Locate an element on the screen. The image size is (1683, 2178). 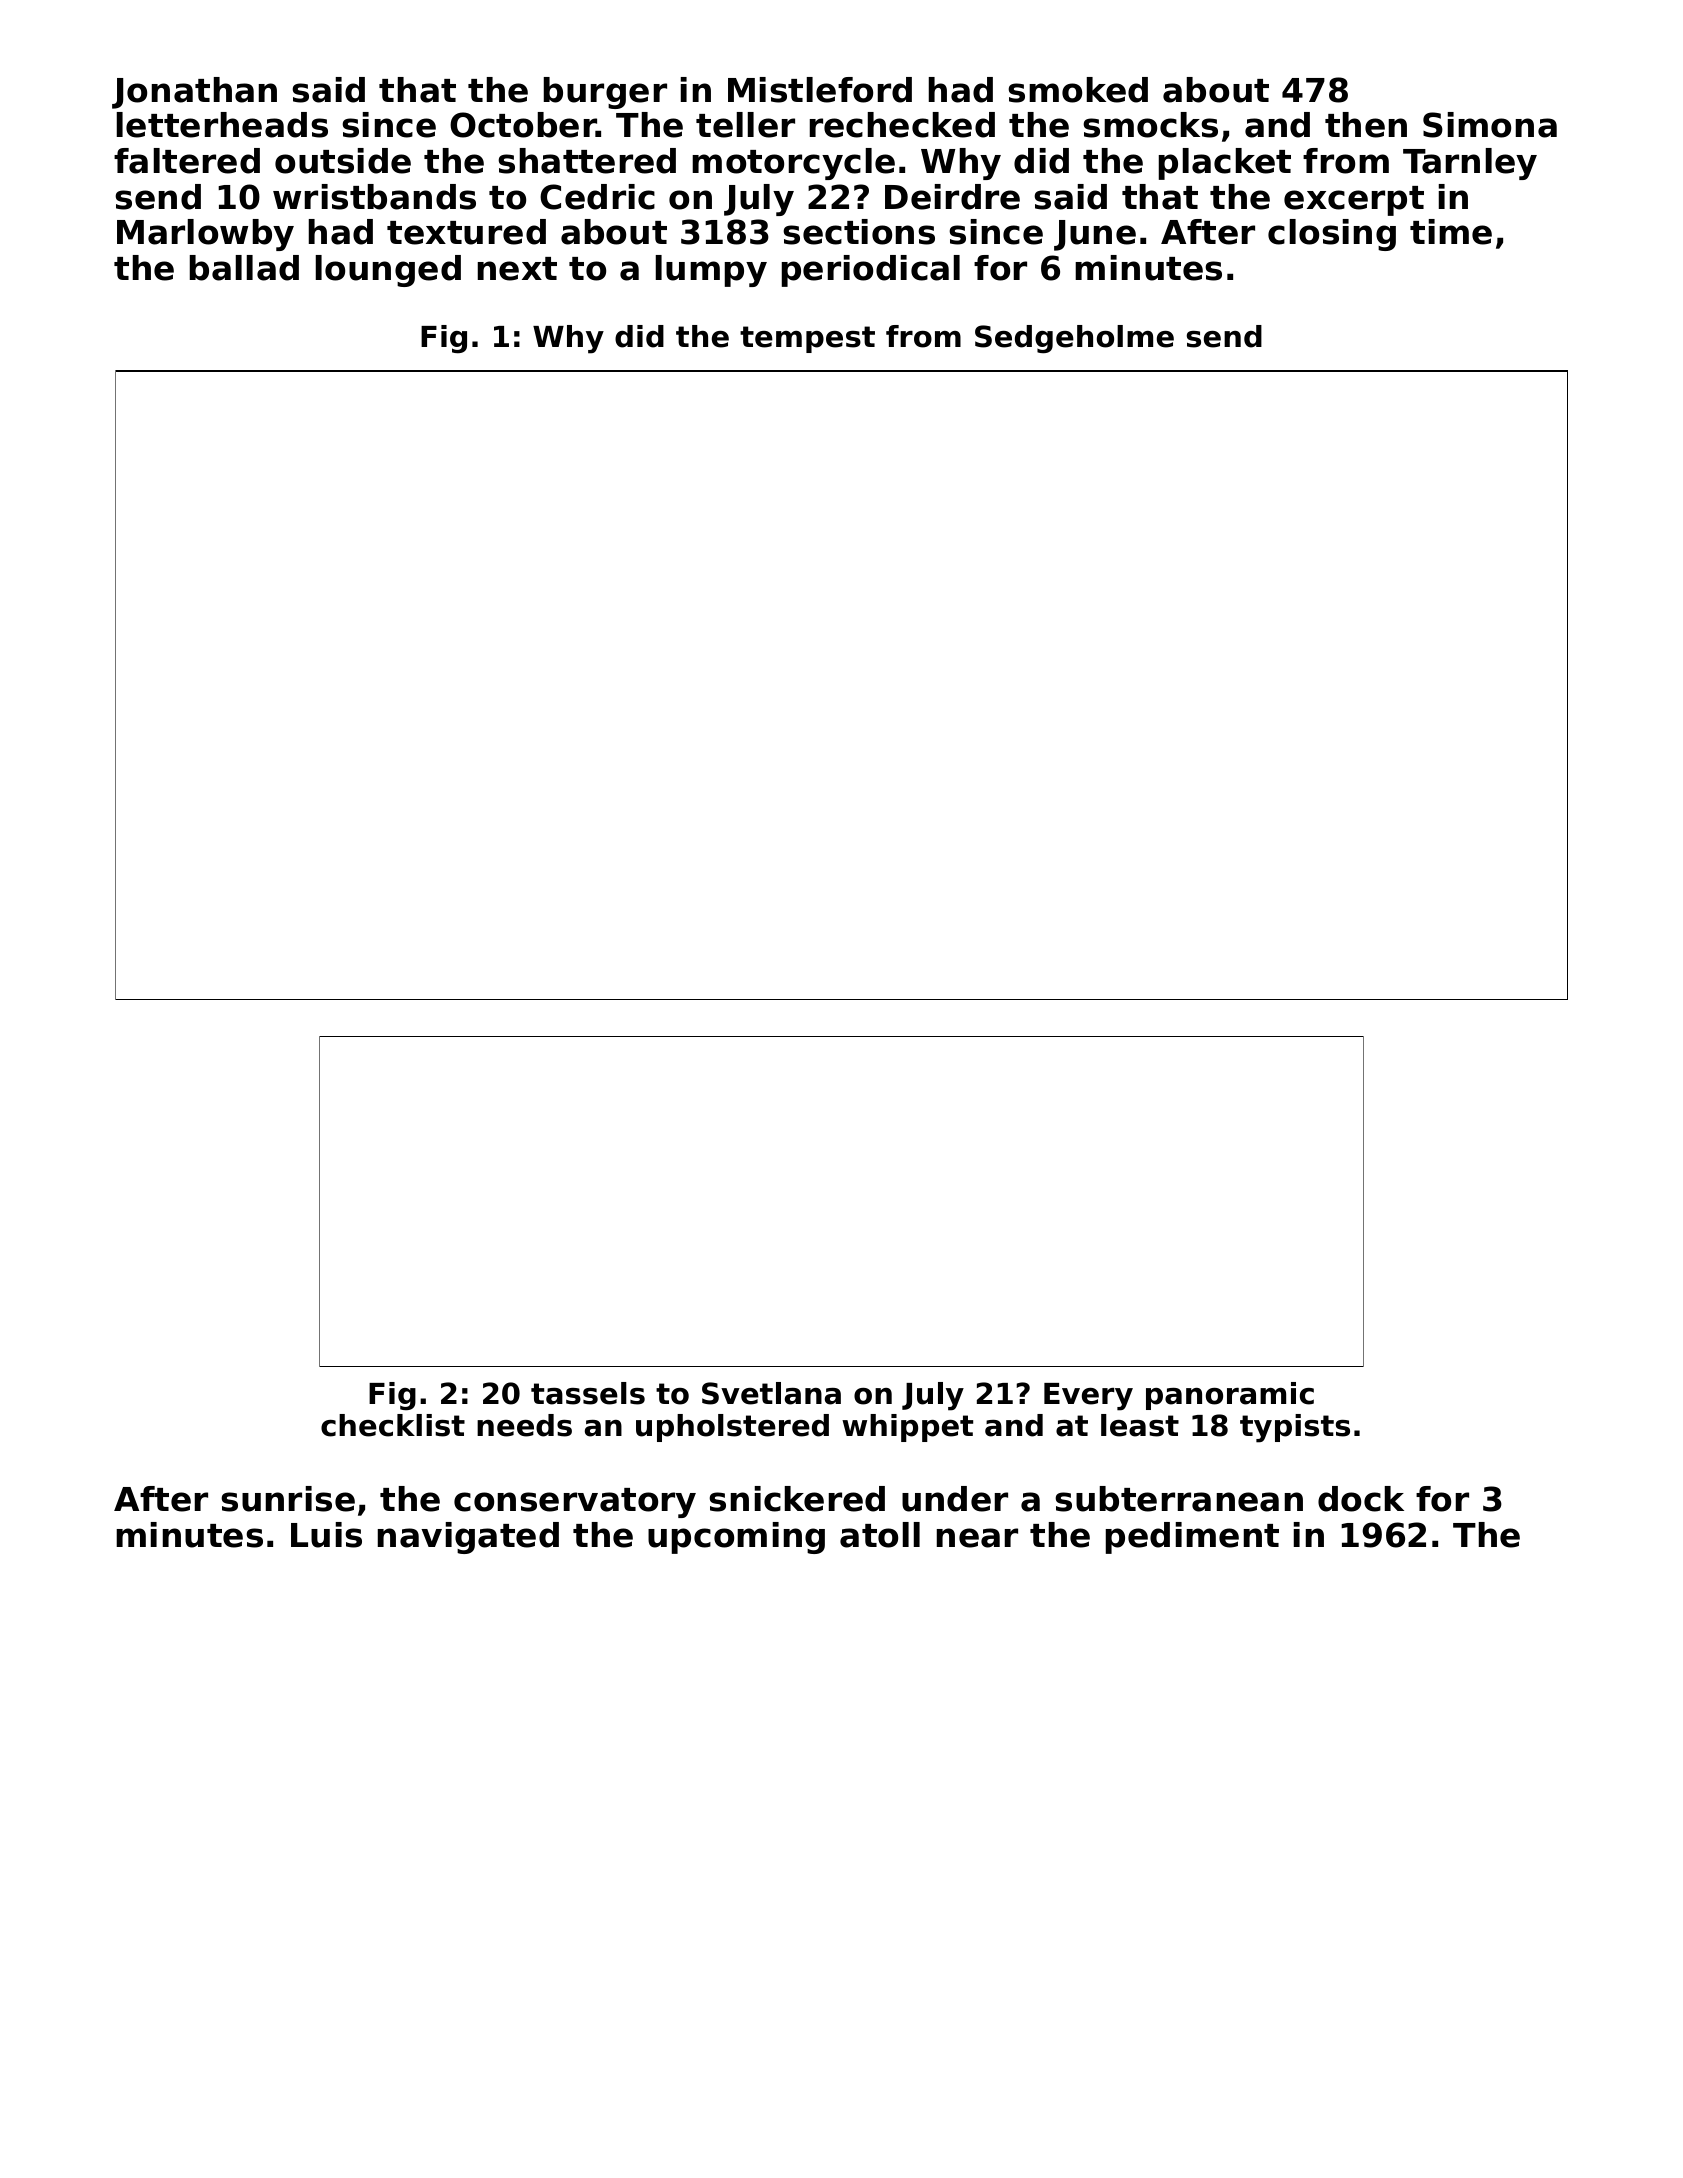
closing is located at coordinates (1332, 235).
